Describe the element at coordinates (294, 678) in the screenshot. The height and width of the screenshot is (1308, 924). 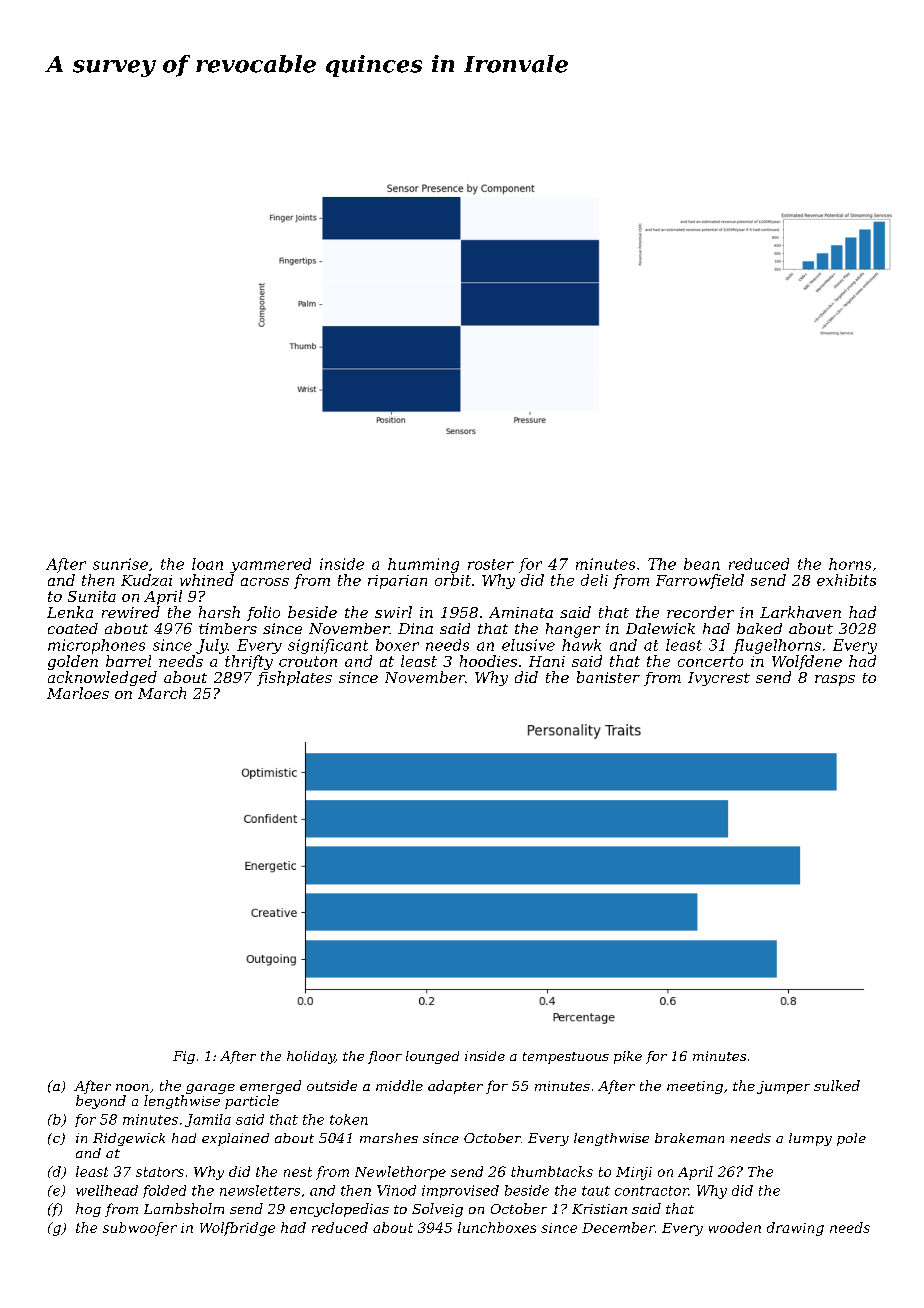
I see `fishplates` at that location.
